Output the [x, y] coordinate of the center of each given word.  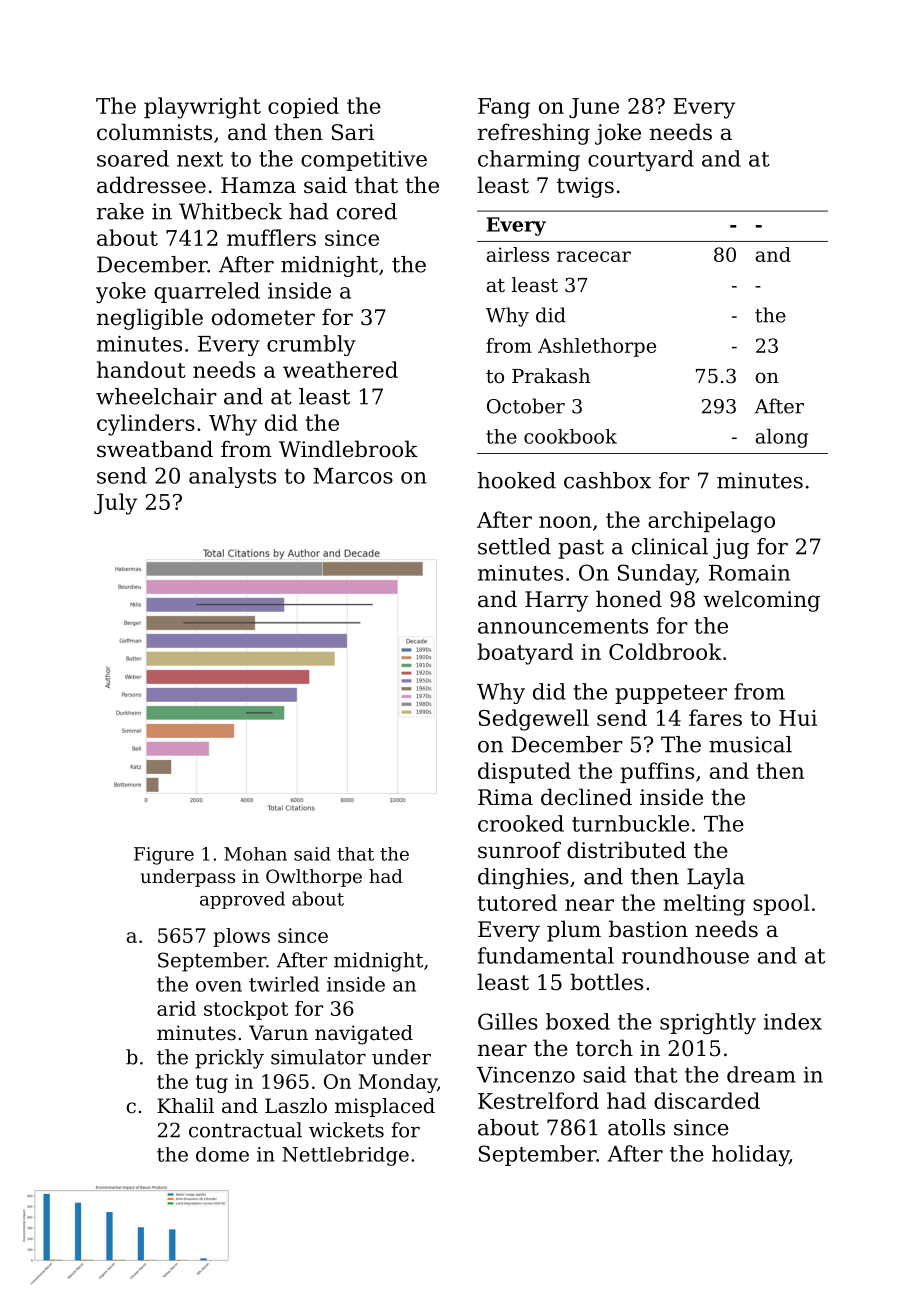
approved [242, 900]
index [793, 1021]
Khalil [185, 1105]
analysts [232, 477]
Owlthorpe [314, 878]
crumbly [311, 345]
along [782, 438]
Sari [353, 132]
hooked [517, 480]
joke [618, 134]
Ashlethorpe [597, 347]
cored [367, 211]
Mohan [255, 854]
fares [715, 717]
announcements [563, 626]
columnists [154, 132]
